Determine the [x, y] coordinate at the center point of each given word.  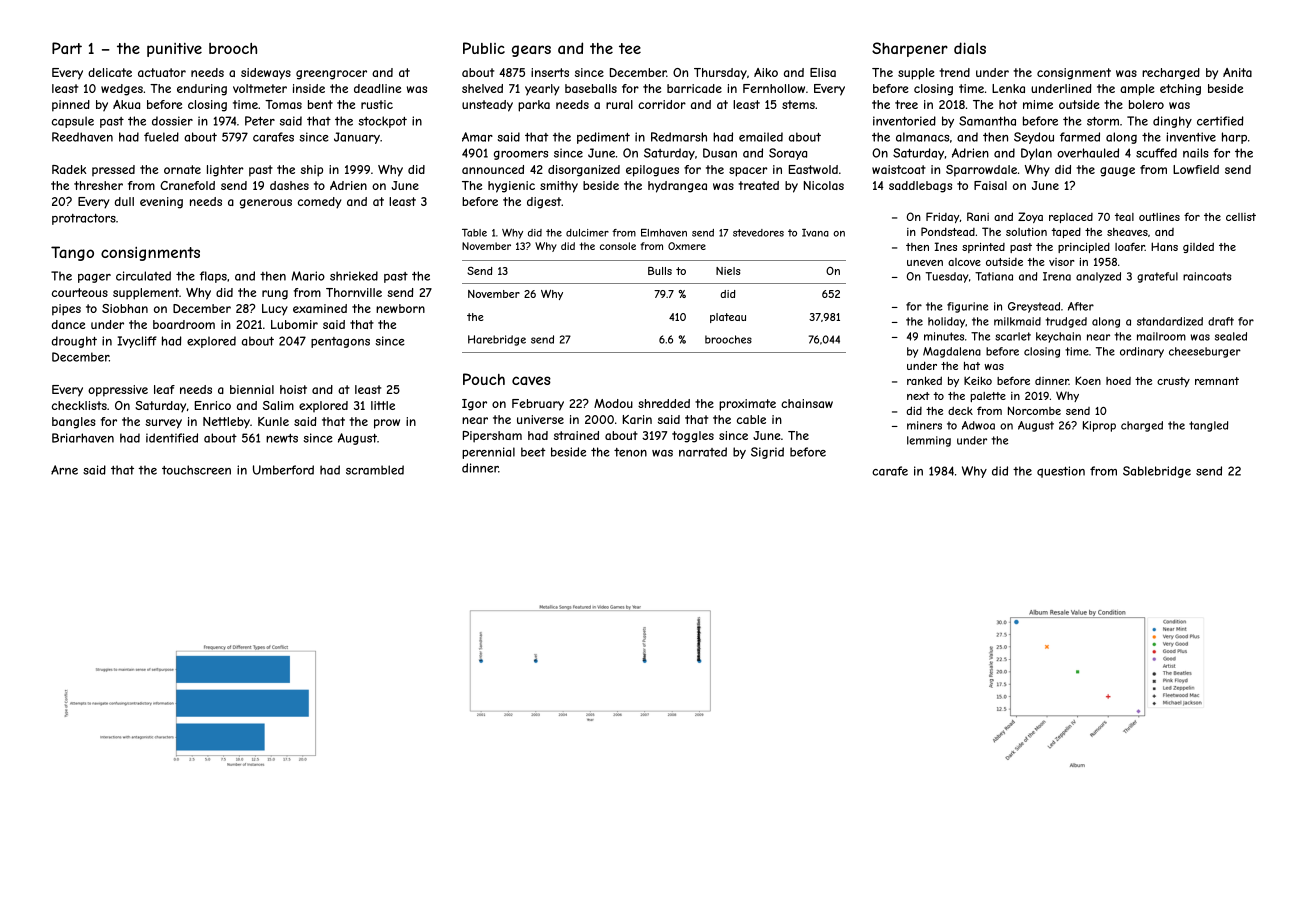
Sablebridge [1157, 472]
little [383, 405]
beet [533, 452]
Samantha [987, 121]
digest [544, 203]
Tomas [283, 104]
